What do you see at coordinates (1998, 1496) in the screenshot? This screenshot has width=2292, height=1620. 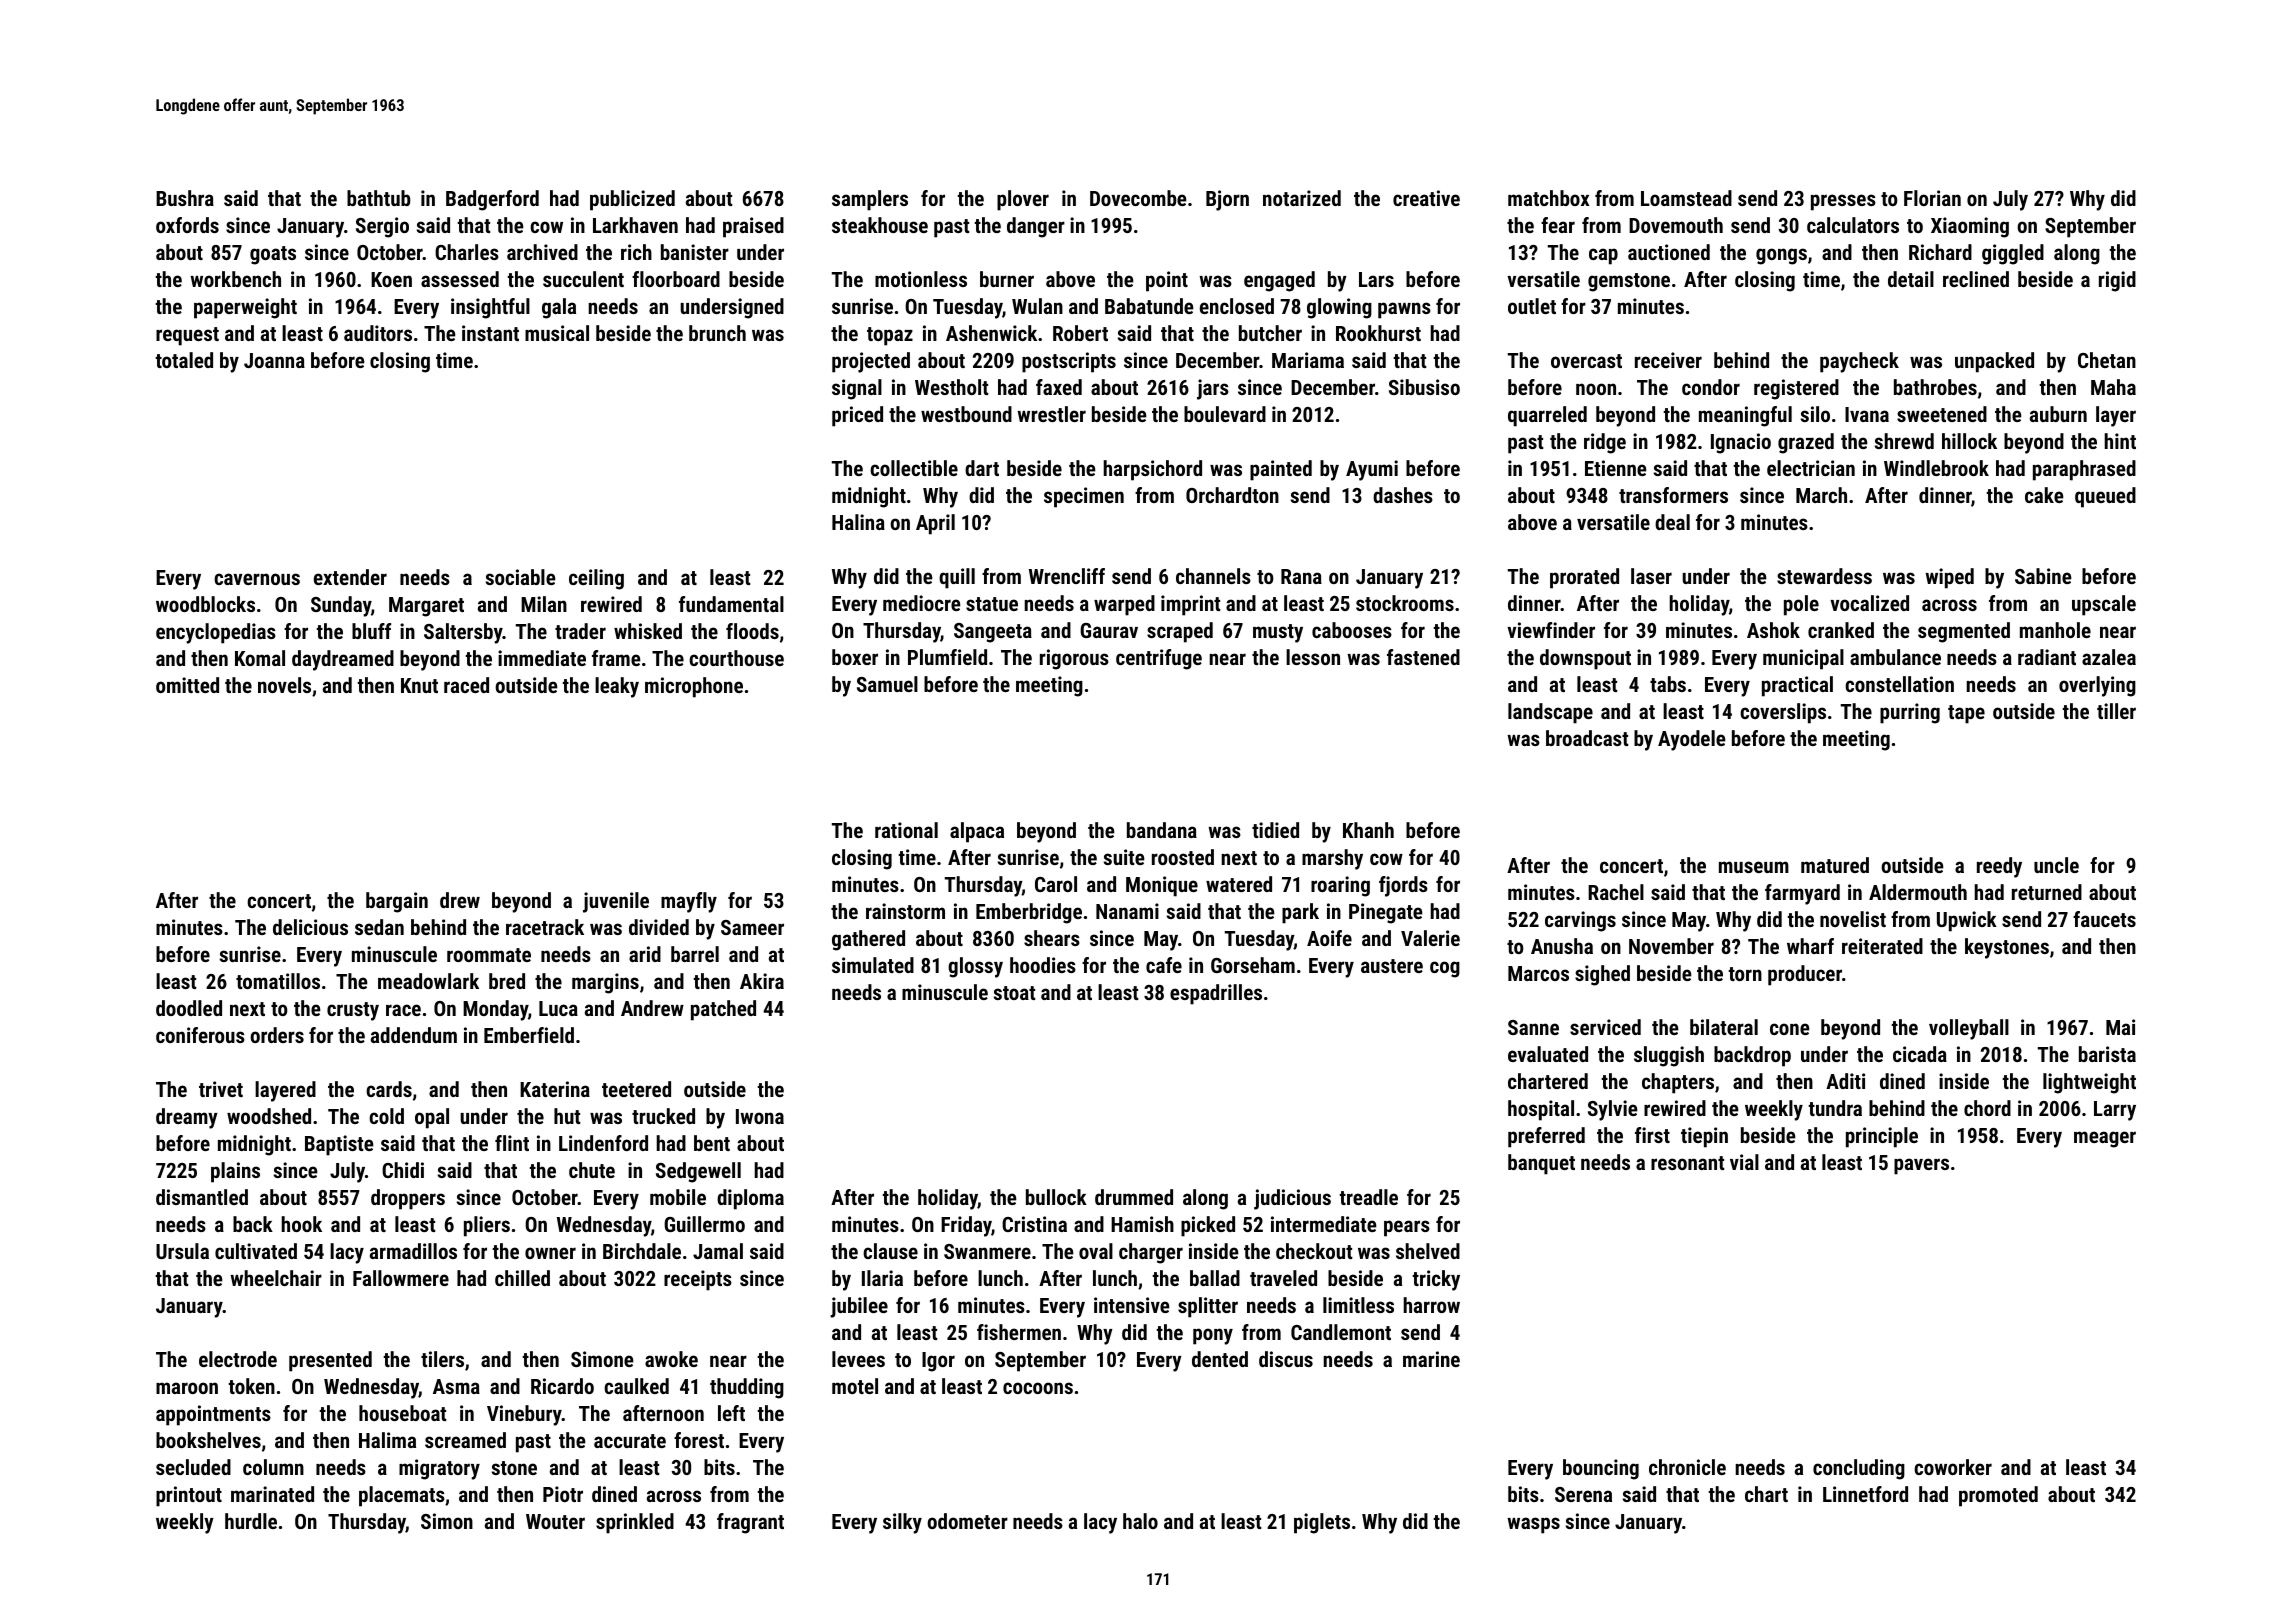 I see `promoted` at bounding box center [1998, 1496].
